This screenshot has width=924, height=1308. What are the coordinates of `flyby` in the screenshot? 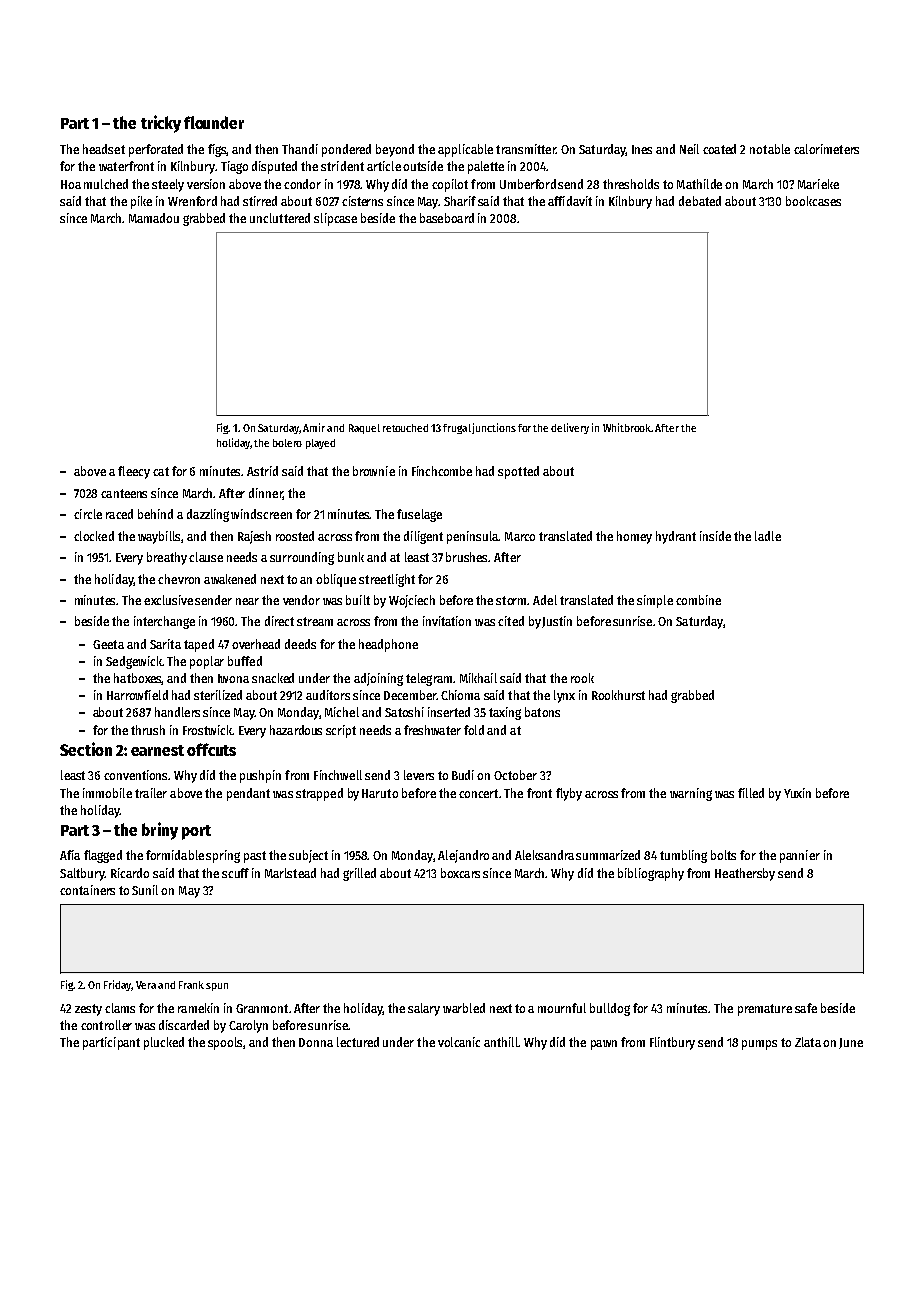 It's located at (569, 794).
